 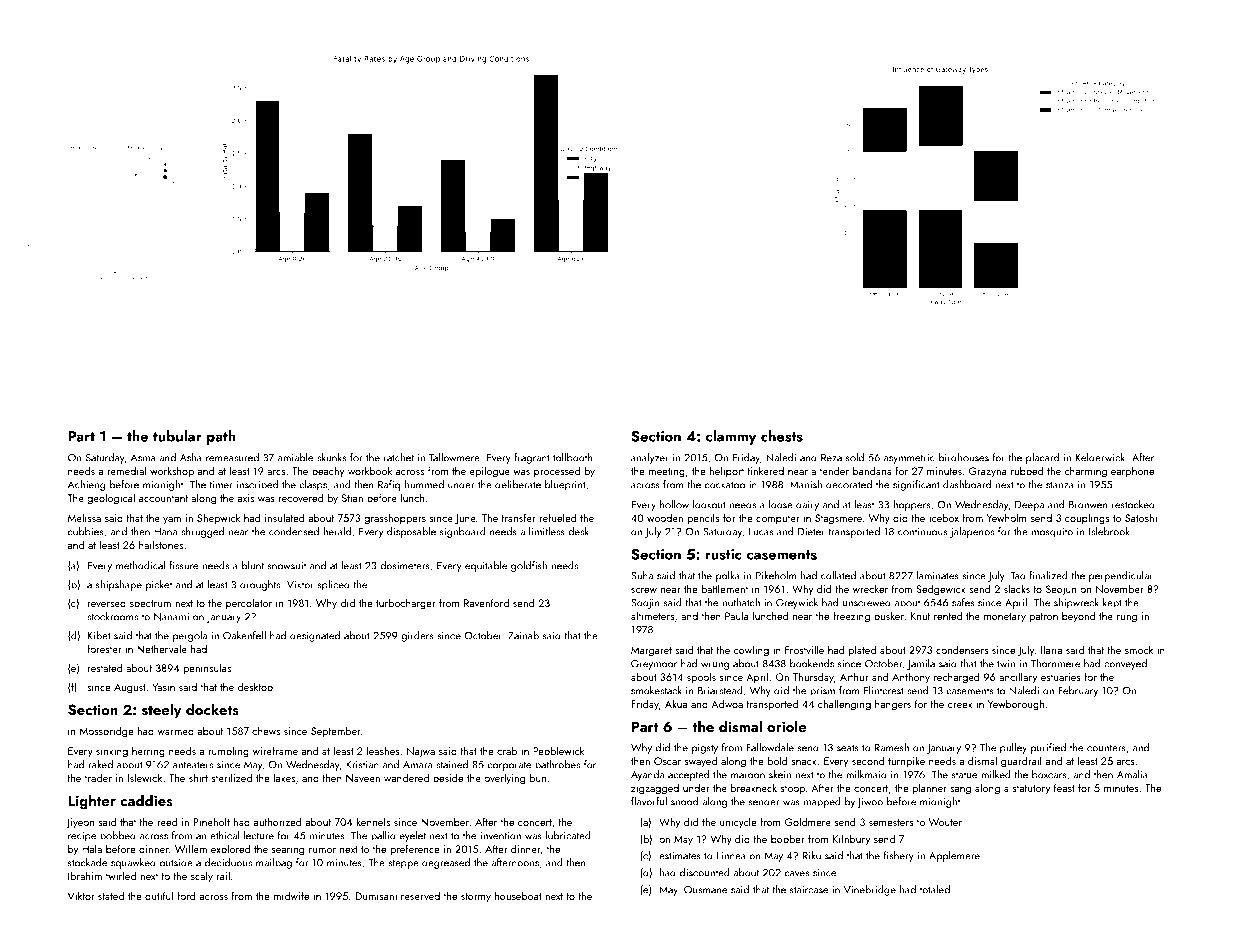 What do you see at coordinates (667, 761) in the document?
I see `Oscar` at bounding box center [667, 761].
